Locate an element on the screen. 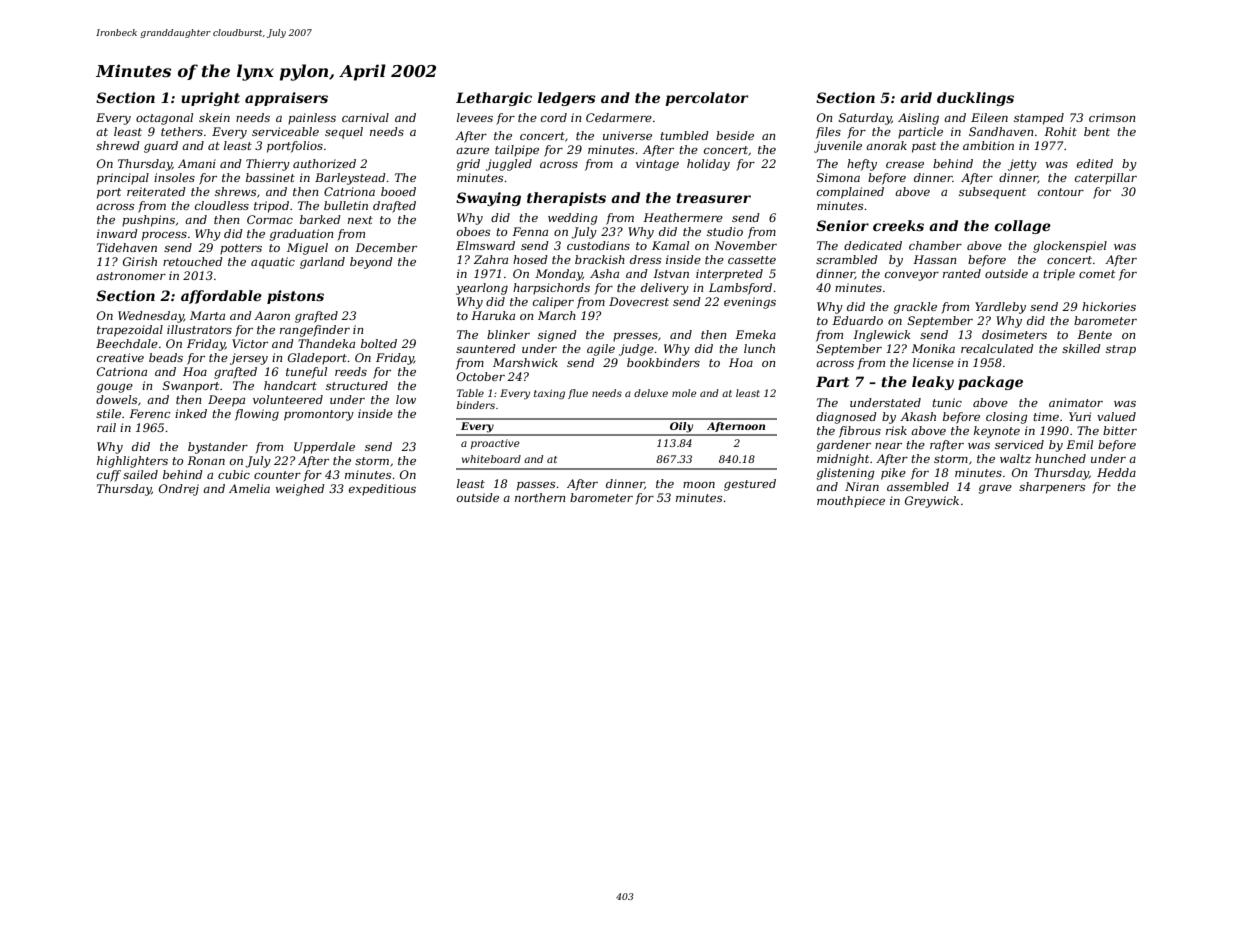 This screenshot has height=952, width=1233. upright is located at coordinates (210, 99).
